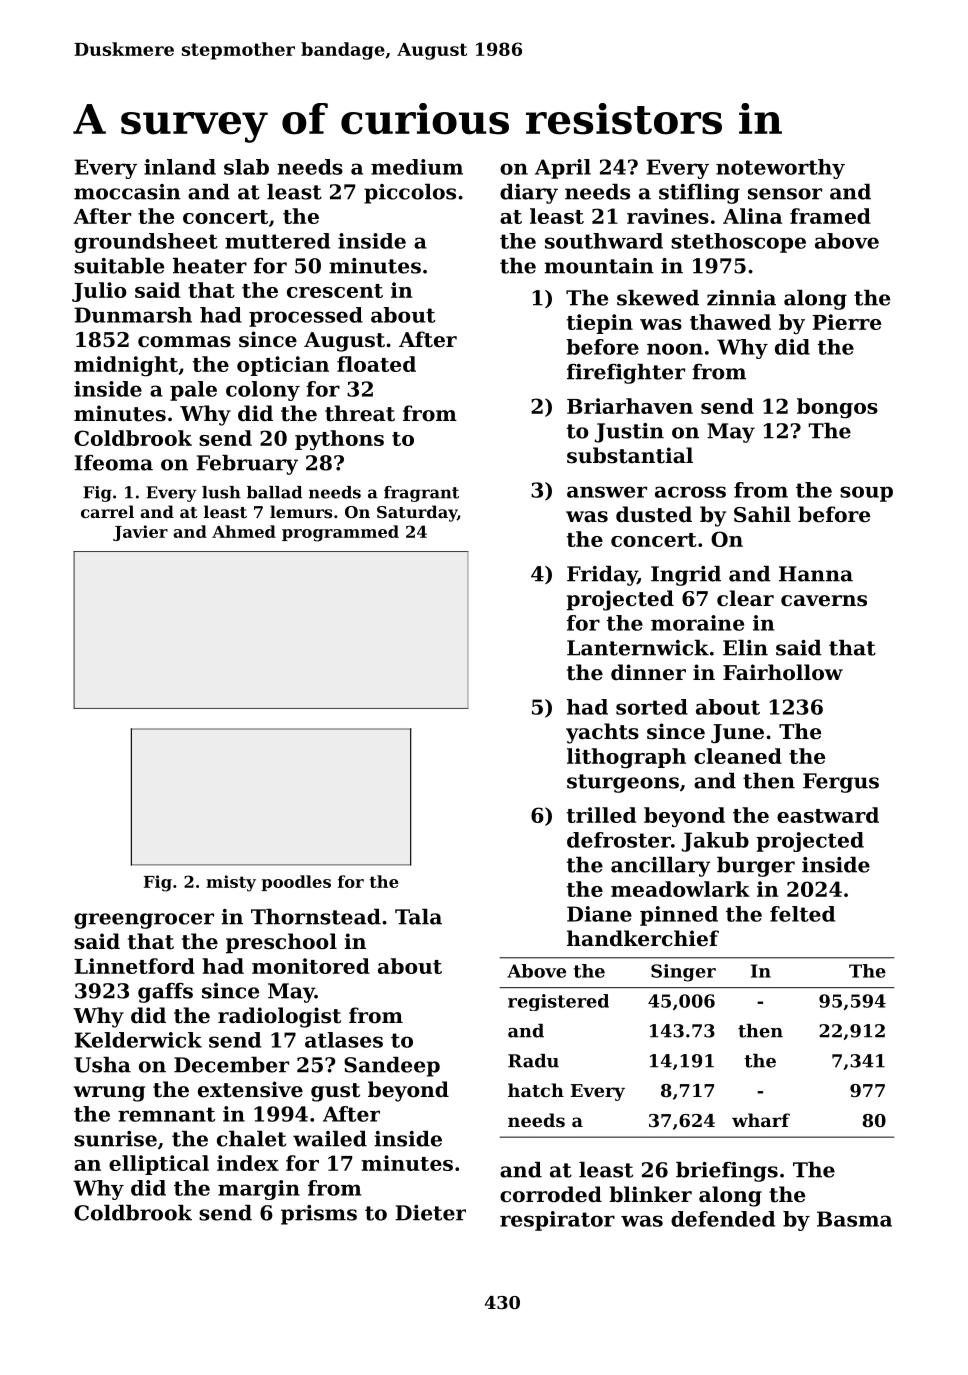 This document has height=1375, width=968. Describe the element at coordinates (166, 1114) in the document. I see `remnant` at that location.
